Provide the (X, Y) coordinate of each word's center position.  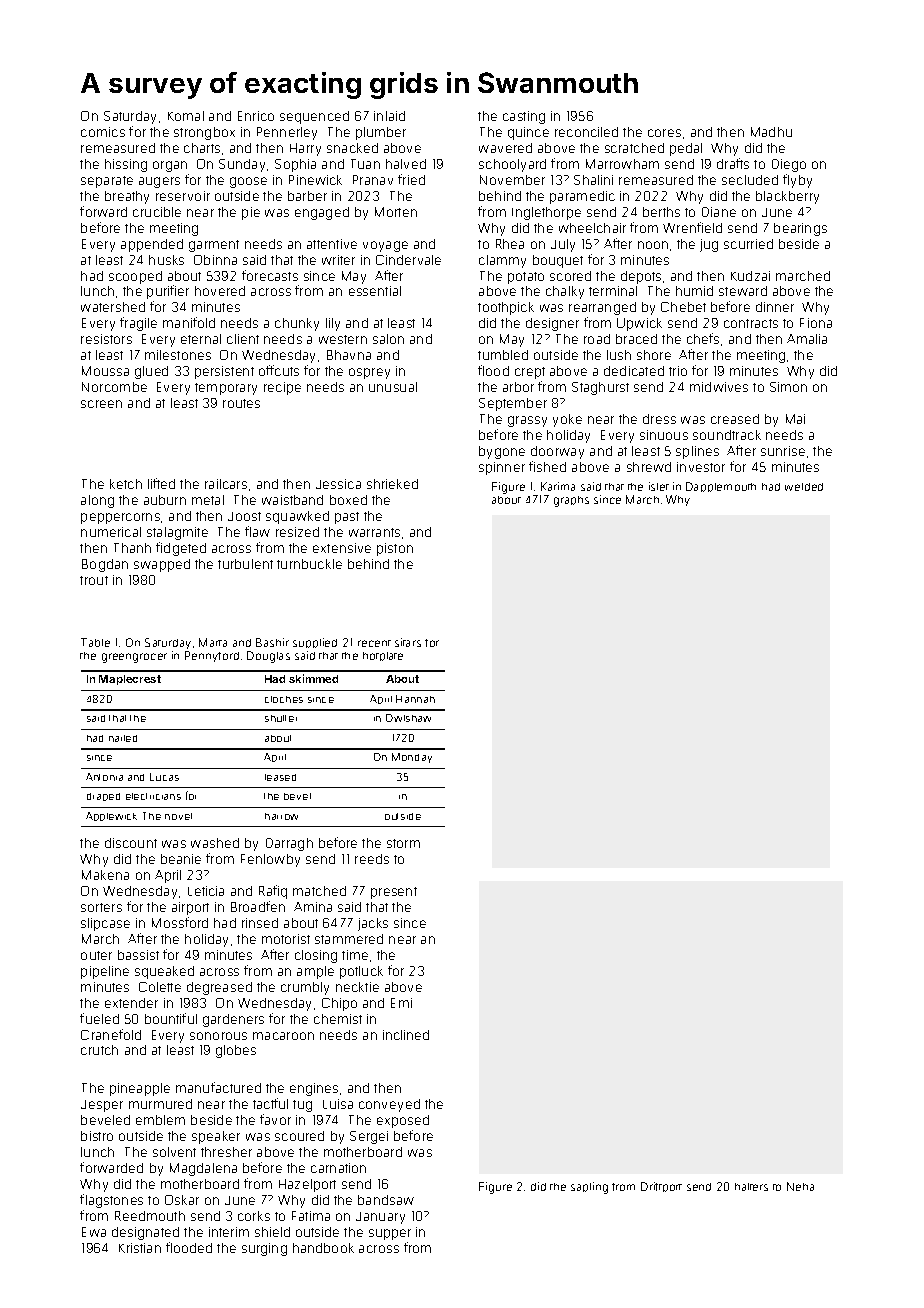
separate (107, 182)
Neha (800, 1186)
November (512, 180)
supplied (315, 643)
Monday (412, 758)
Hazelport (307, 1185)
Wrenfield (692, 227)
